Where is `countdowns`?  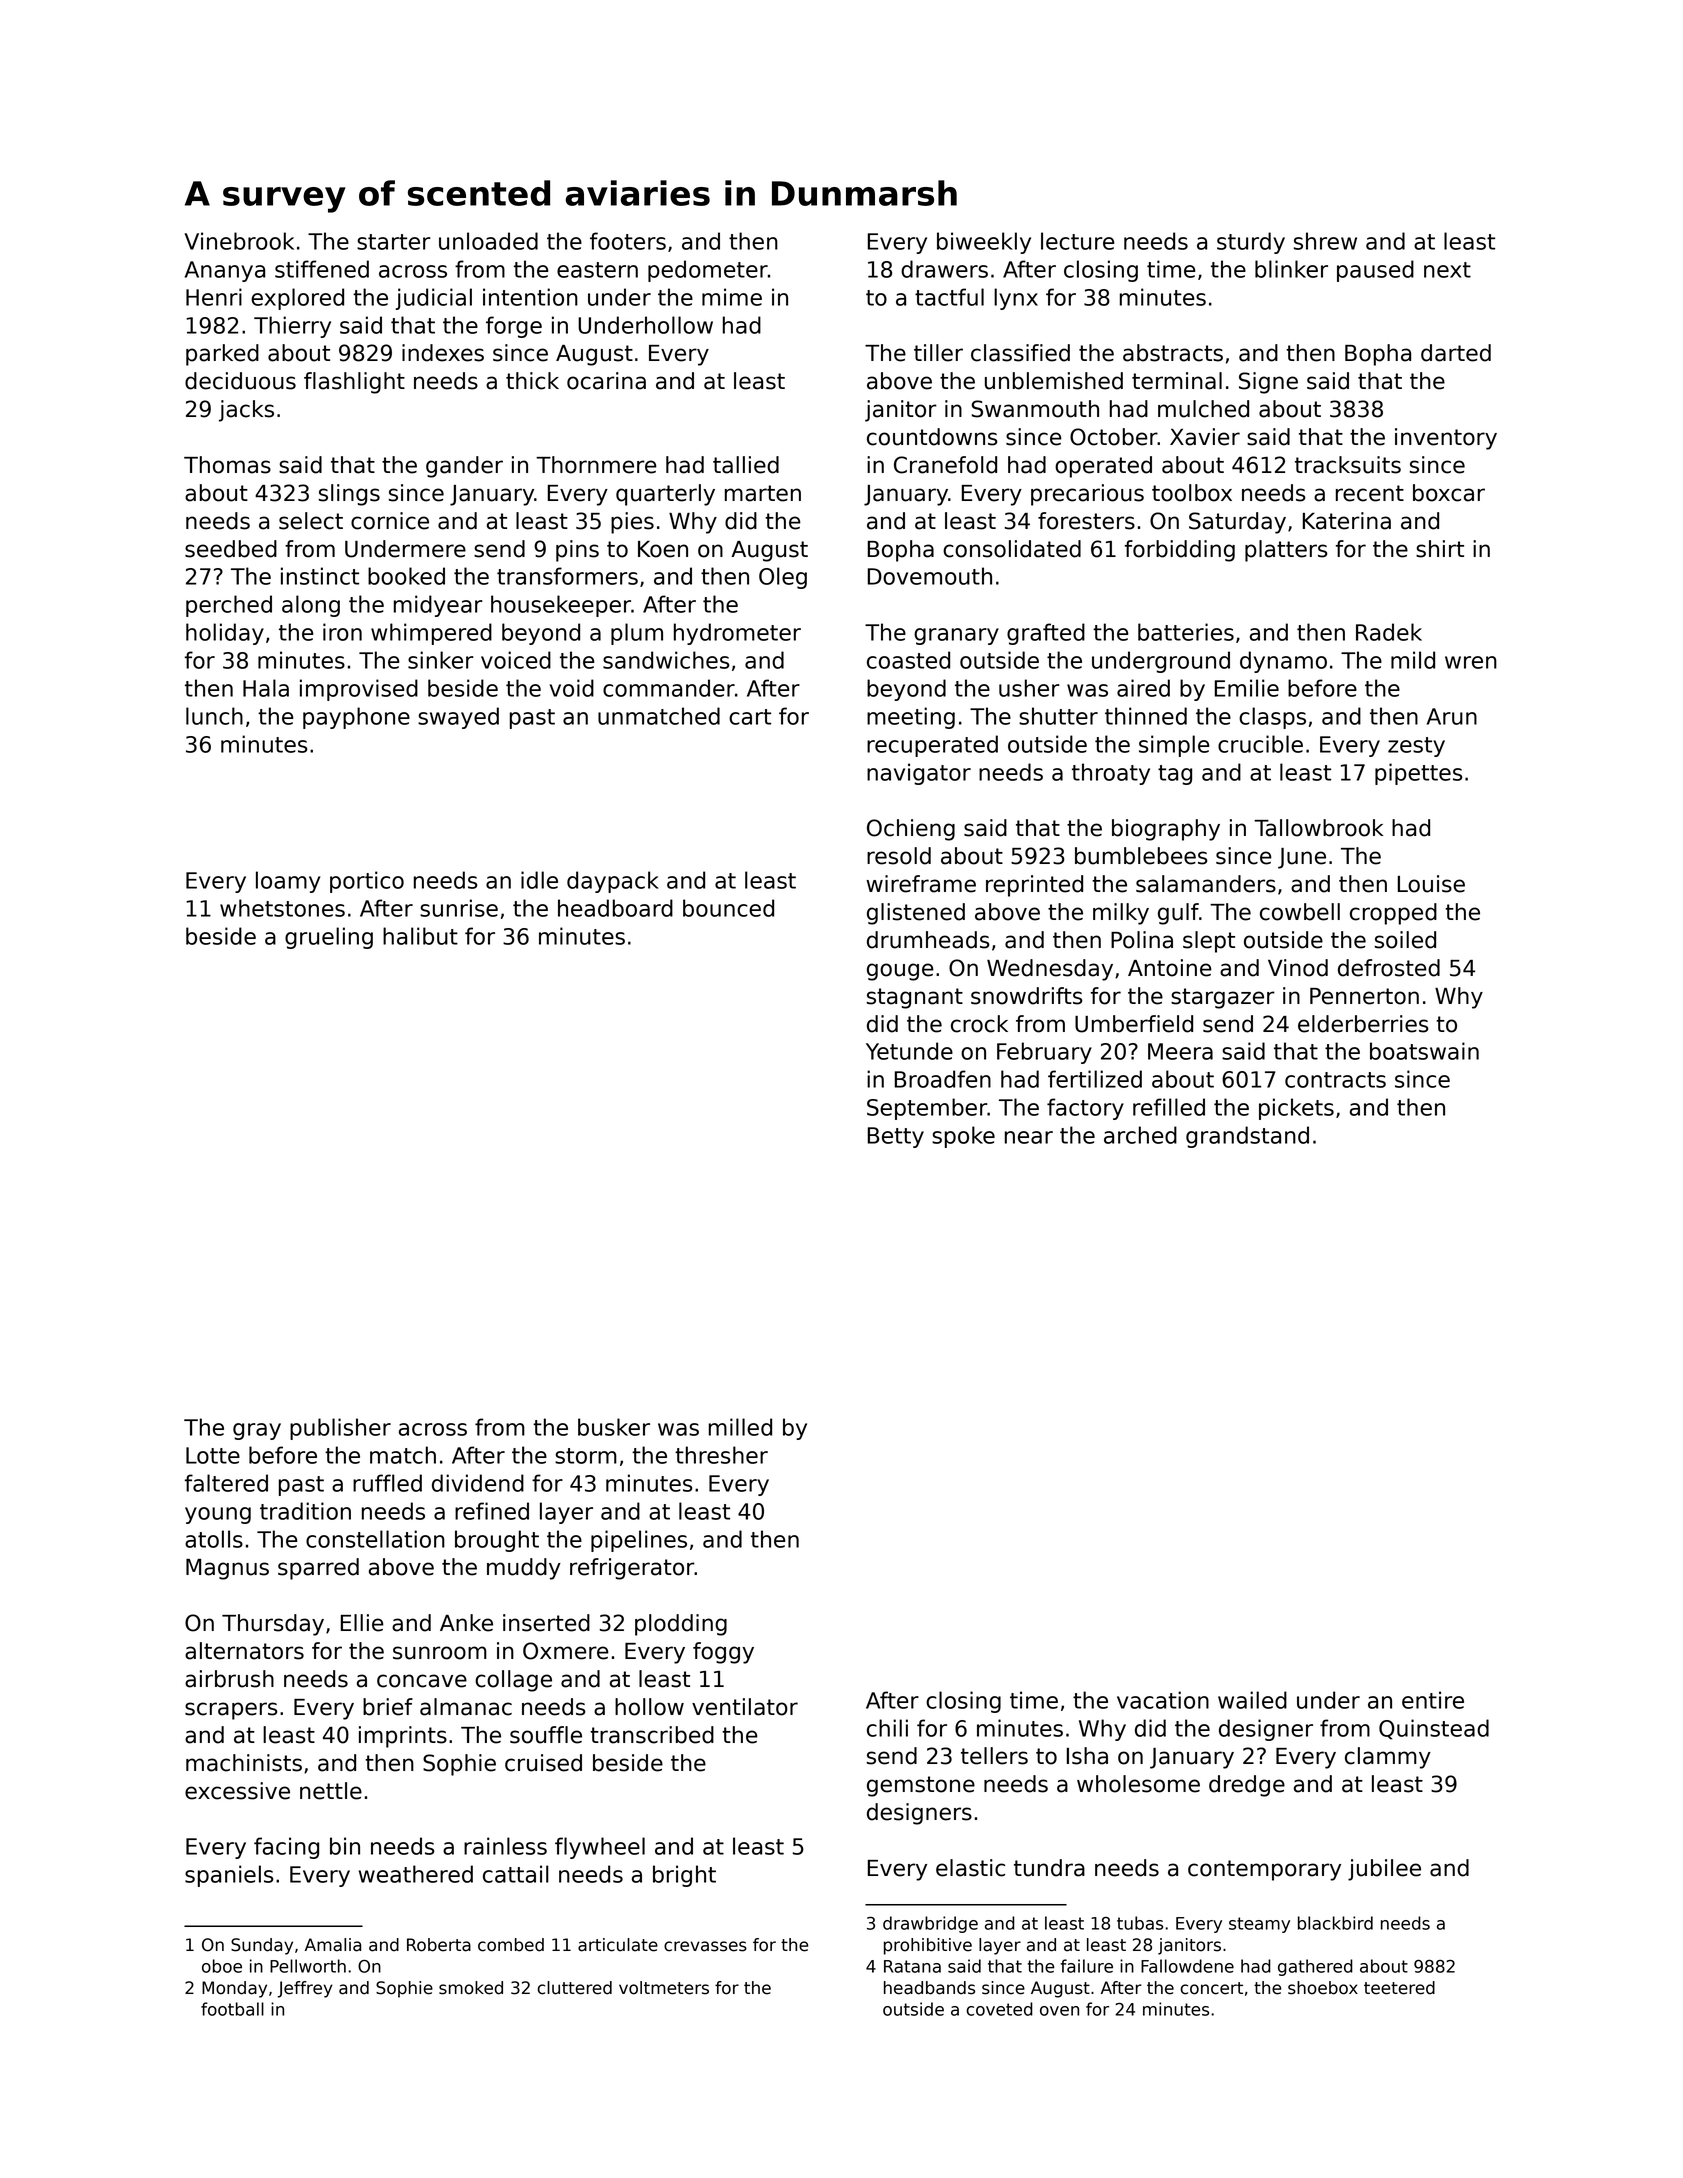
countdowns is located at coordinates (932, 437).
